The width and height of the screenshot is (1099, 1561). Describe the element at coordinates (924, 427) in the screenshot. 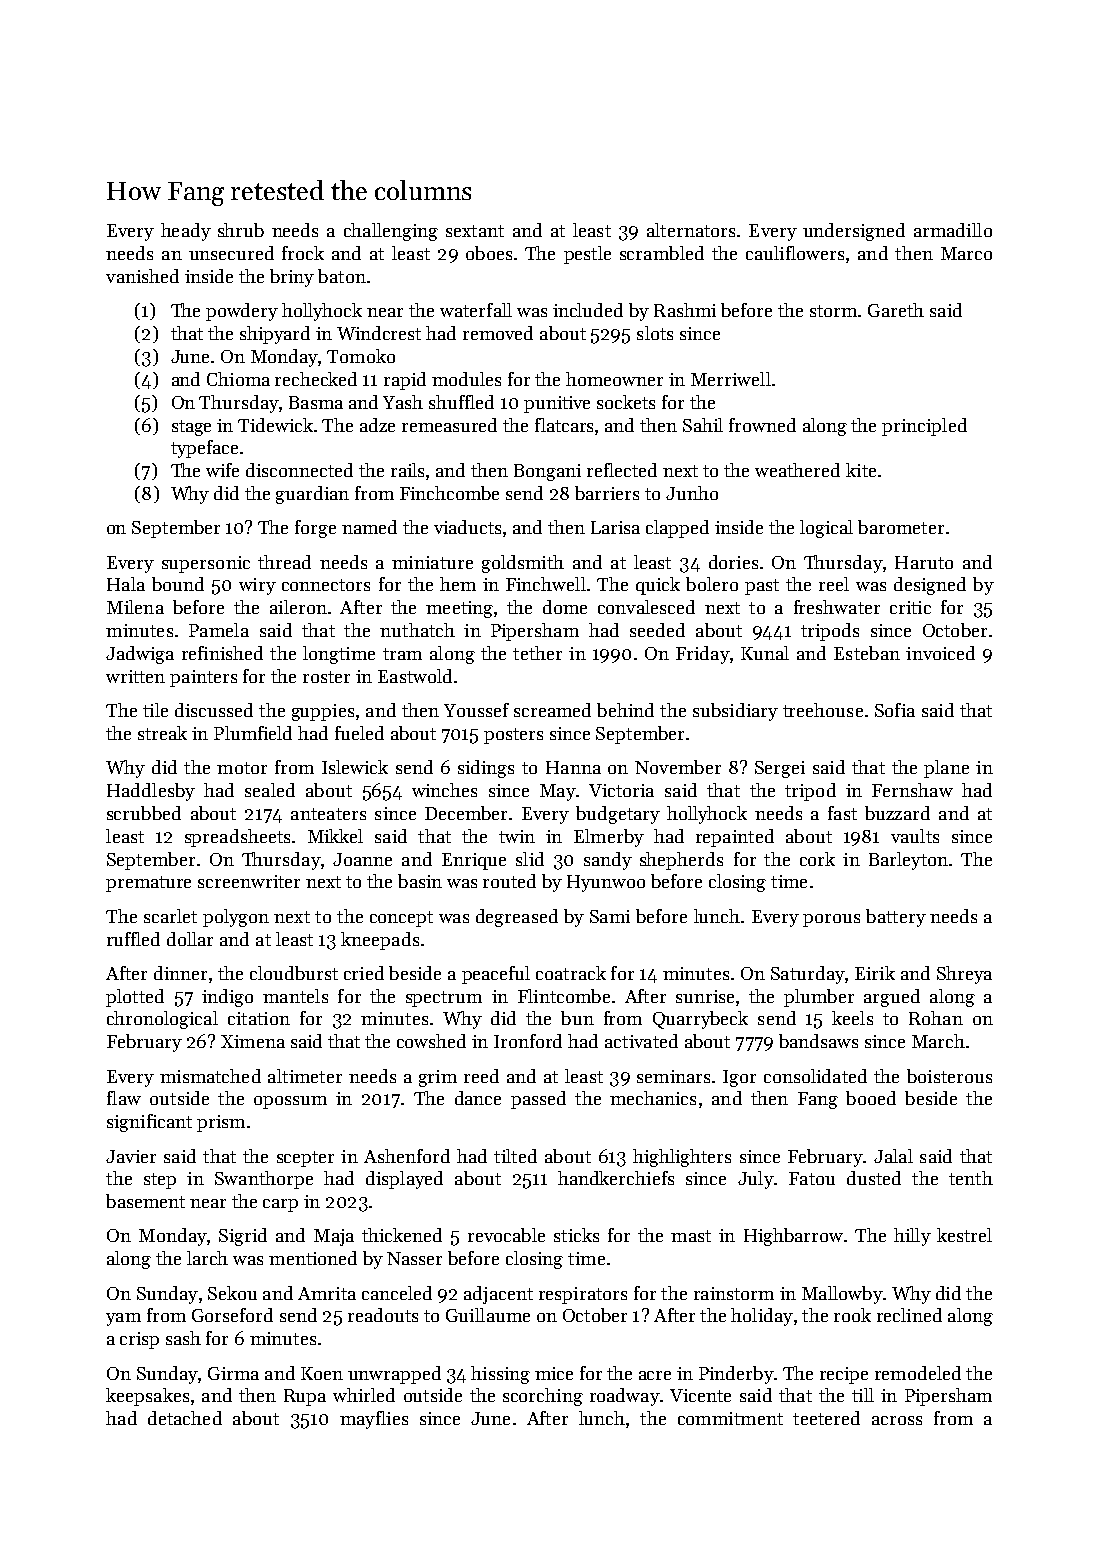

I see `principled` at that location.
